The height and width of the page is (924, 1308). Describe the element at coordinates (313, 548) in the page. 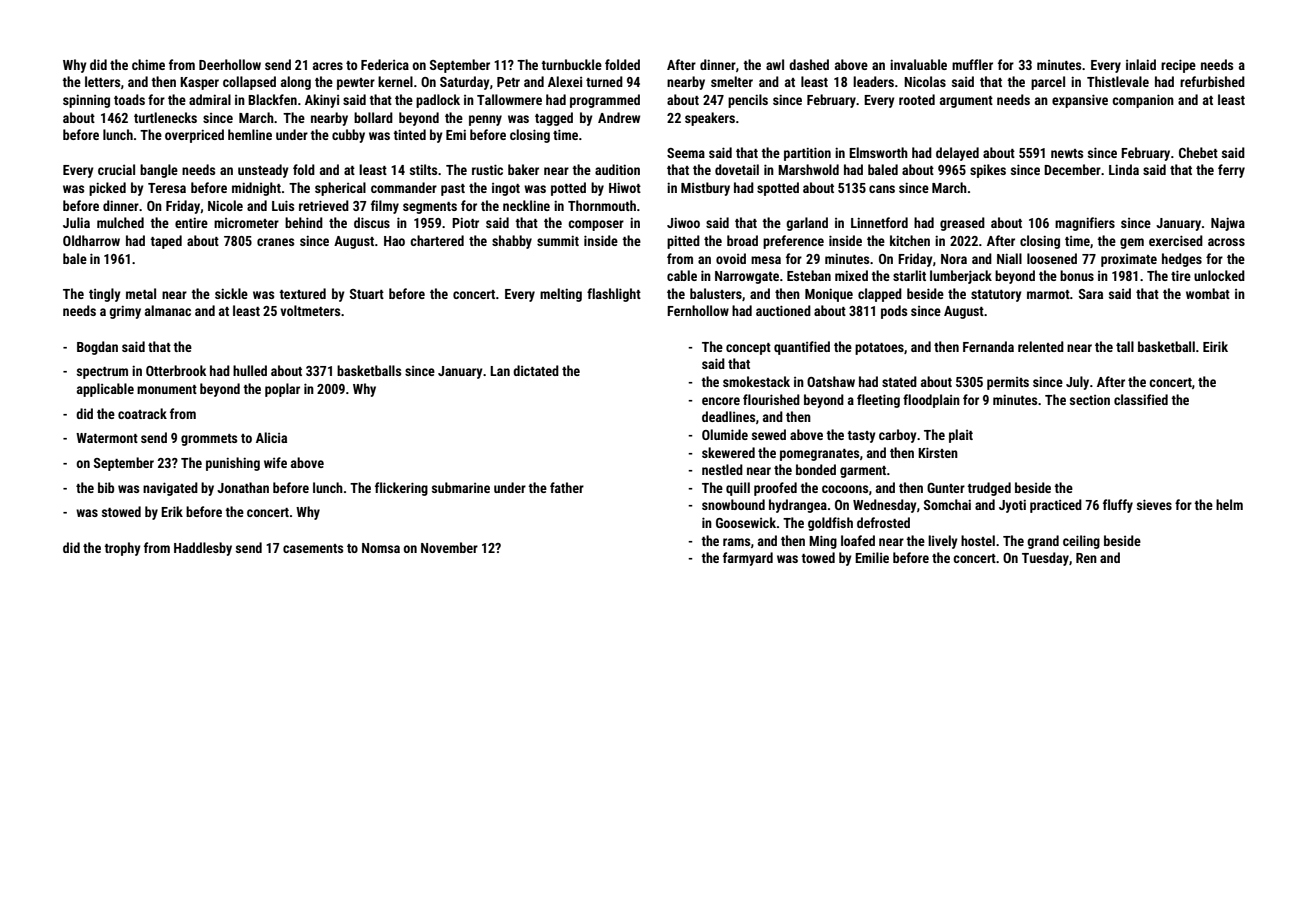

I see `casements` at that location.
